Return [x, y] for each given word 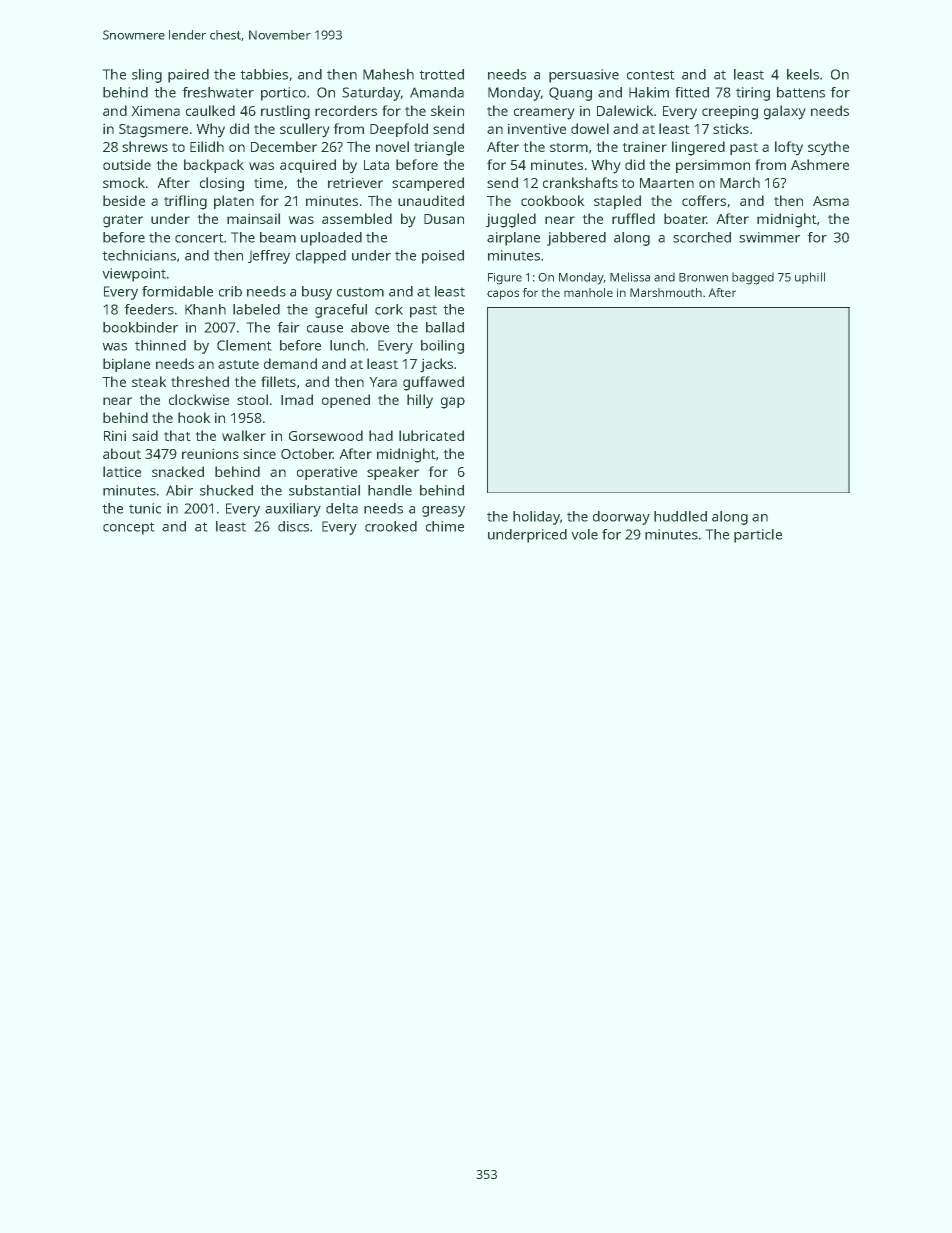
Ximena [155, 110]
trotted [441, 74]
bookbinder [140, 327]
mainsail [253, 218]
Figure [505, 279]
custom [360, 292]
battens [801, 92]
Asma [831, 201]
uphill [810, 278]
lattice [122, 471]
